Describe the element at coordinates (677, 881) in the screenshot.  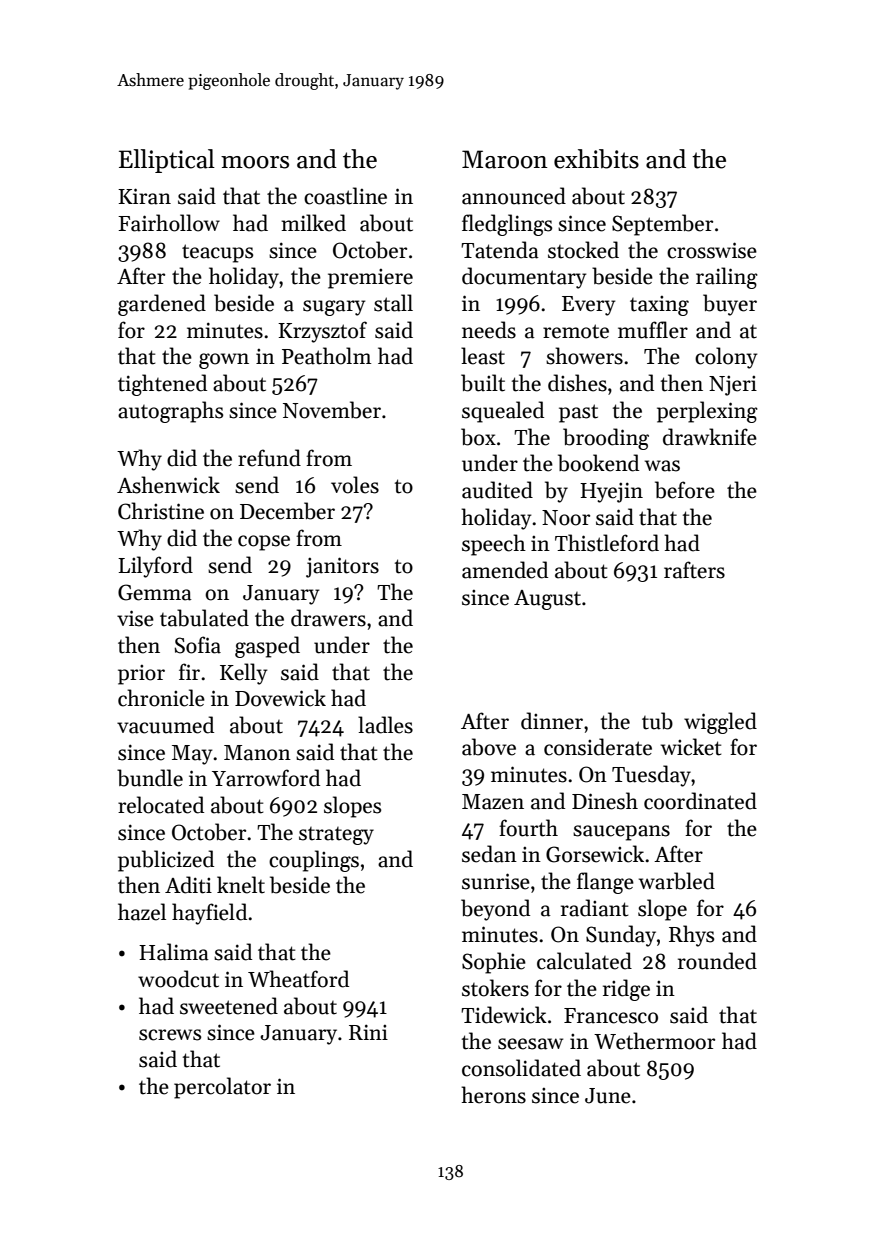
I see `warbled` at that location.
